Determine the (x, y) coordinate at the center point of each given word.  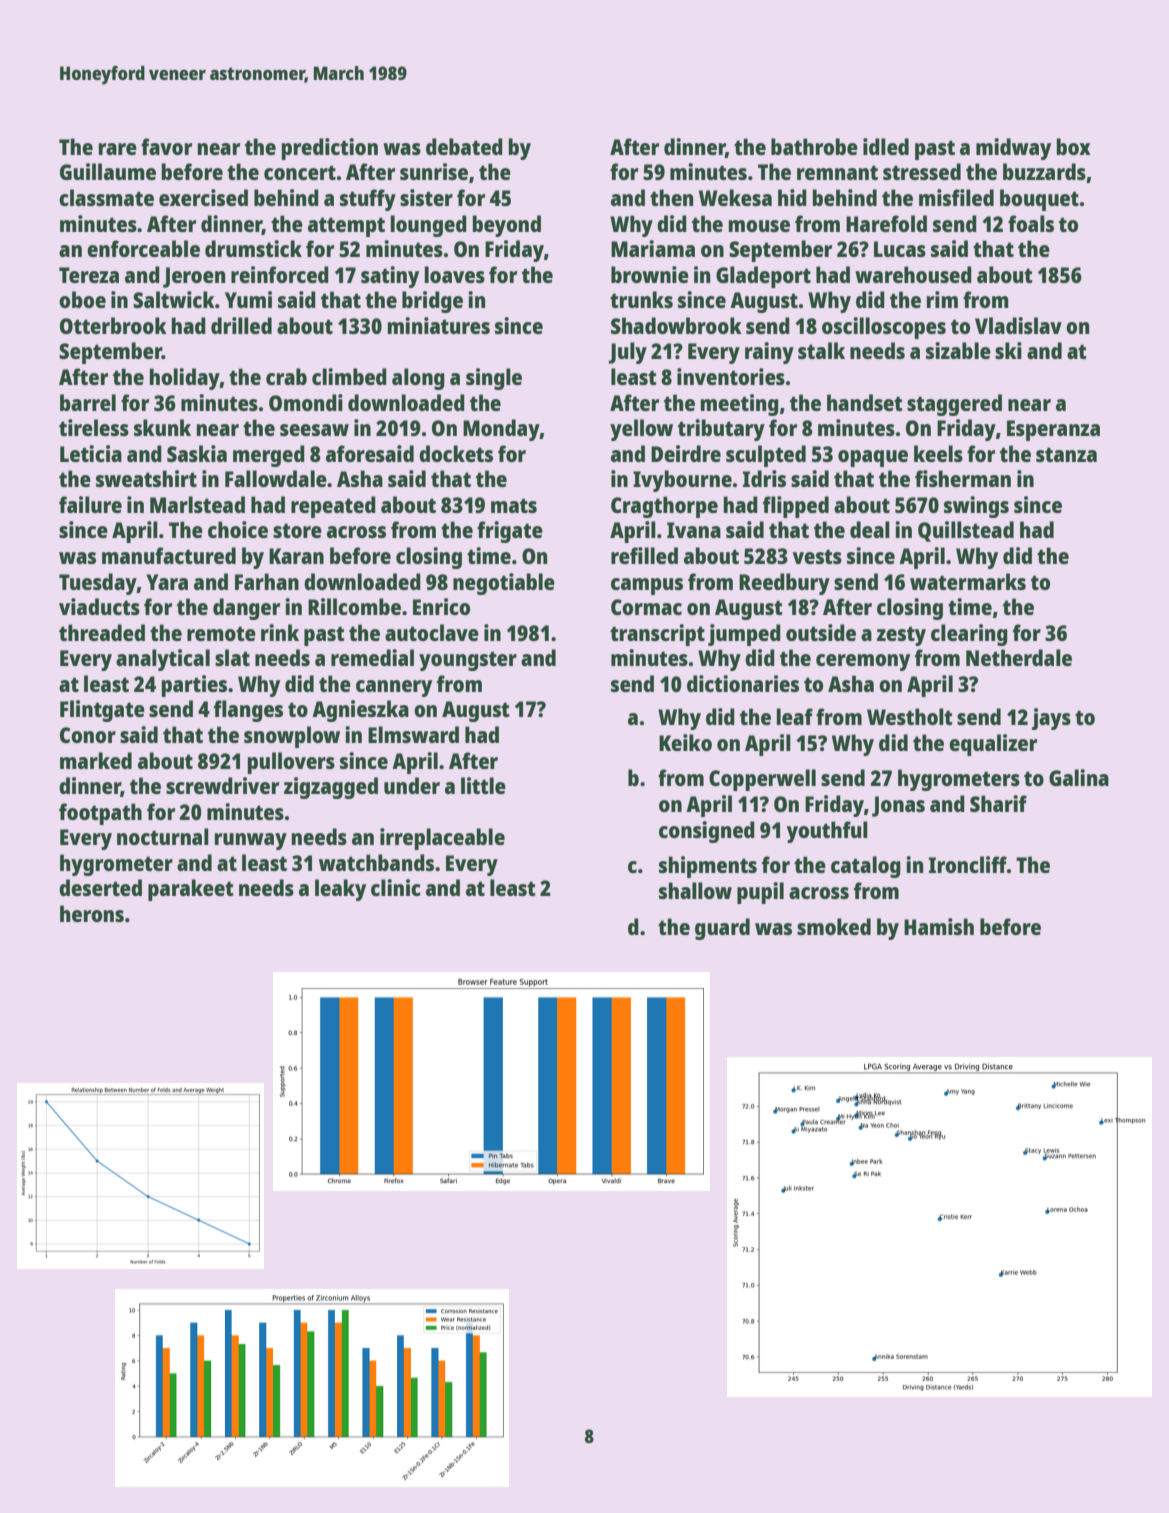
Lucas (900, 249)
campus (647, 586)
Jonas (898, 806)
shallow (695, 890)
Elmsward (413, 734)
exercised (203, 197)
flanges (248, 711)
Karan (296, 556)
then (671, 197)
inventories (731, 376)
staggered (954, 405)
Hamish (939, 926)
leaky (340, 890)
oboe (82, 299)
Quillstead (966, 531)
